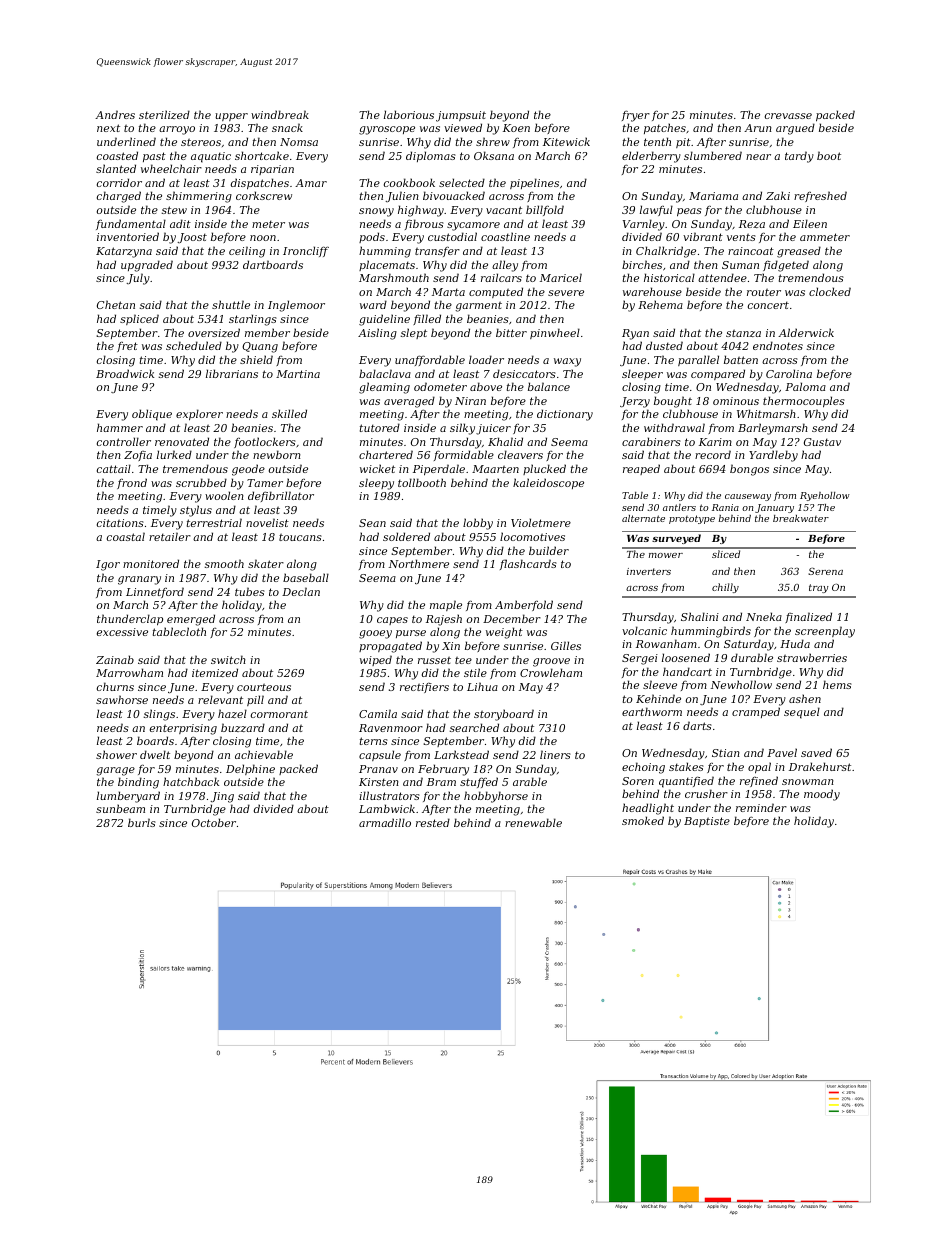 This image has width=952, height=1233. I want to click on arroyo, so click(177, 130).
